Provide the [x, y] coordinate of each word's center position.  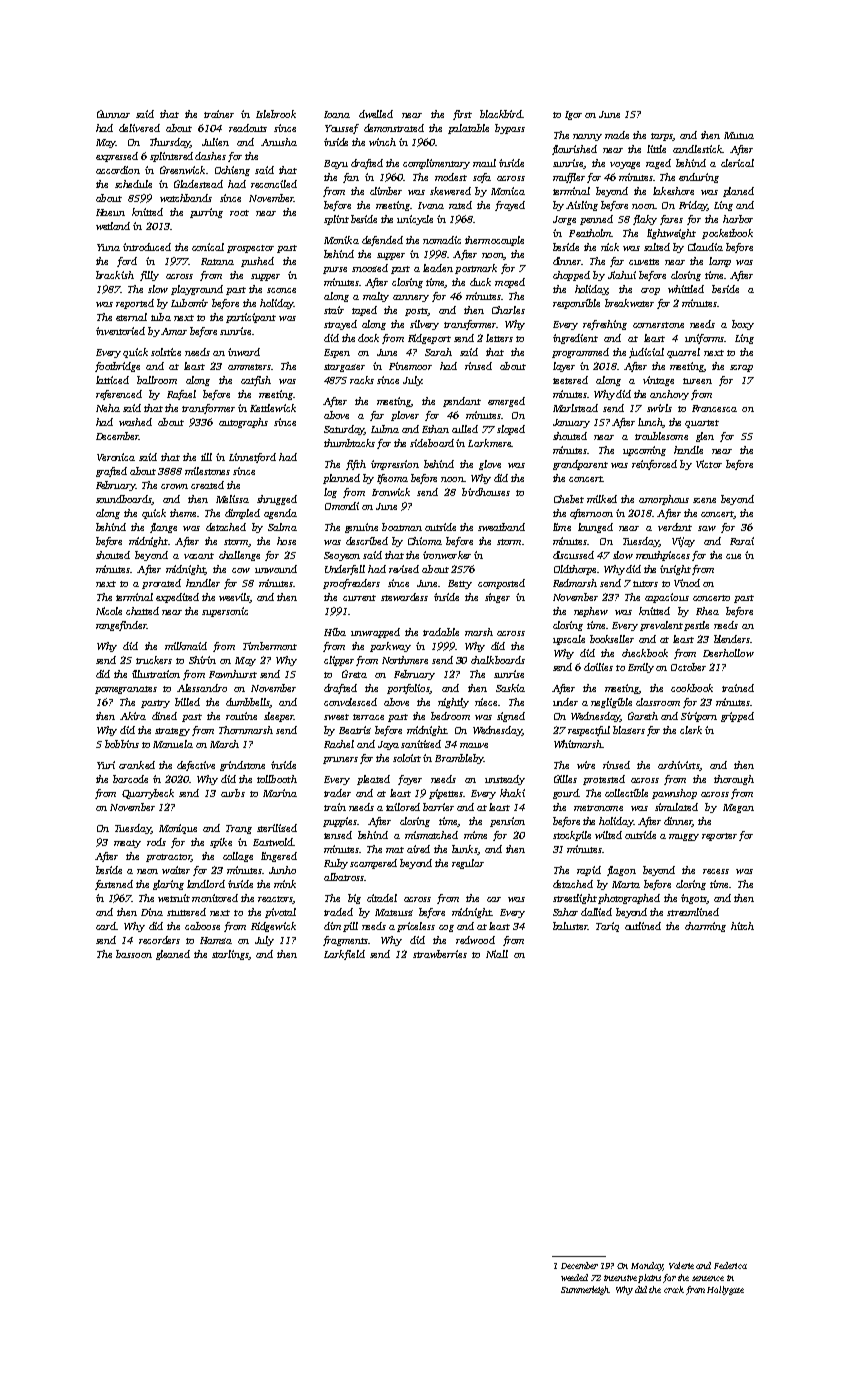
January [571, 423]
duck [480, 282]
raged [658, 164]
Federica [730, 1265]
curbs [233, 793]
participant [251, 318]
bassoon [134, 954]
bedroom [450, 716]
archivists [678, 765]
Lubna [385, 429]
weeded [574, 1277]
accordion [118, 170]
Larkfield [344, 955]
